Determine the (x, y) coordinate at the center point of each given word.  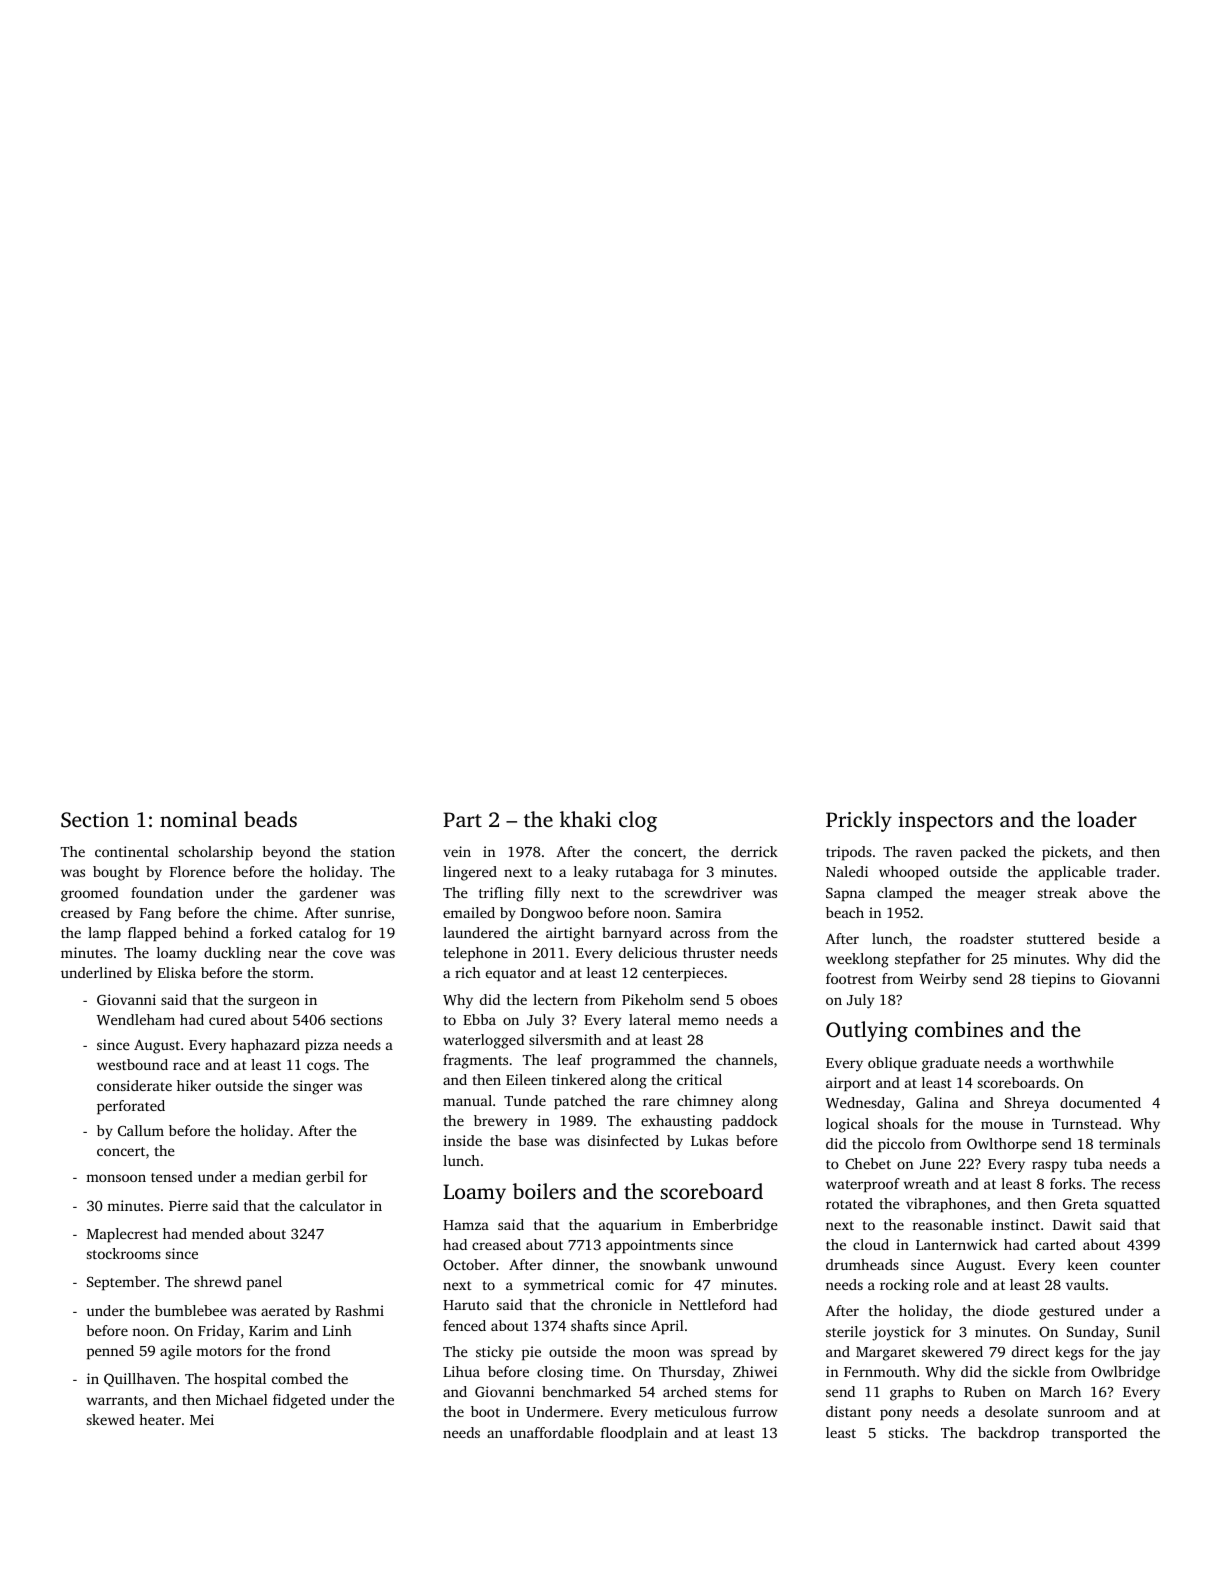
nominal (198, 819)
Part (462, 819)
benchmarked (586, 1391)
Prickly (859, 821)
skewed (111, 1419)
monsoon (116, 1178)
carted (1055, 1244)
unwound (746, 1264)
